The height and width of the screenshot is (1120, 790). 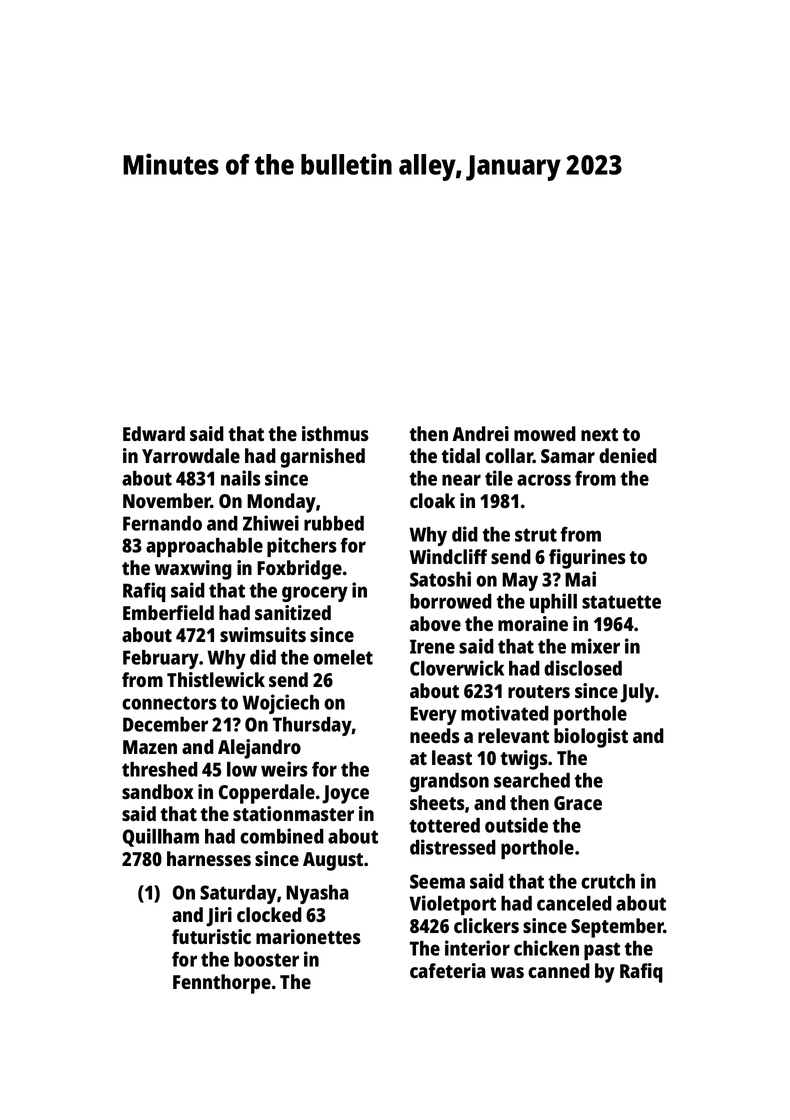 What do you see at coordinates (505, 713) in the screenshot?
I see `motivated` at bounding box center [505, 713].
